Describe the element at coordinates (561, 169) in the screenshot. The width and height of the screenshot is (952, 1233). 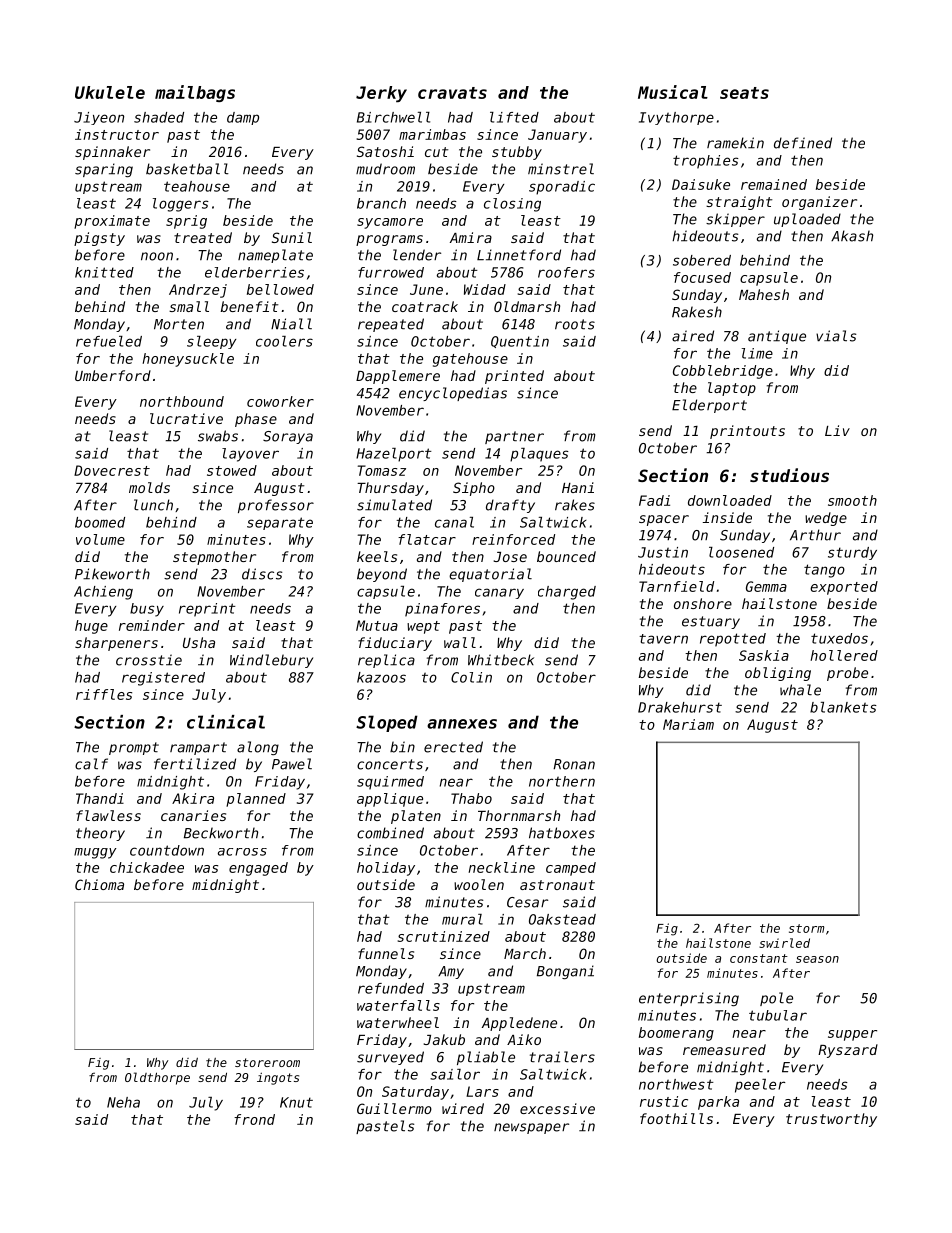
I see `minstrel` at that location.
